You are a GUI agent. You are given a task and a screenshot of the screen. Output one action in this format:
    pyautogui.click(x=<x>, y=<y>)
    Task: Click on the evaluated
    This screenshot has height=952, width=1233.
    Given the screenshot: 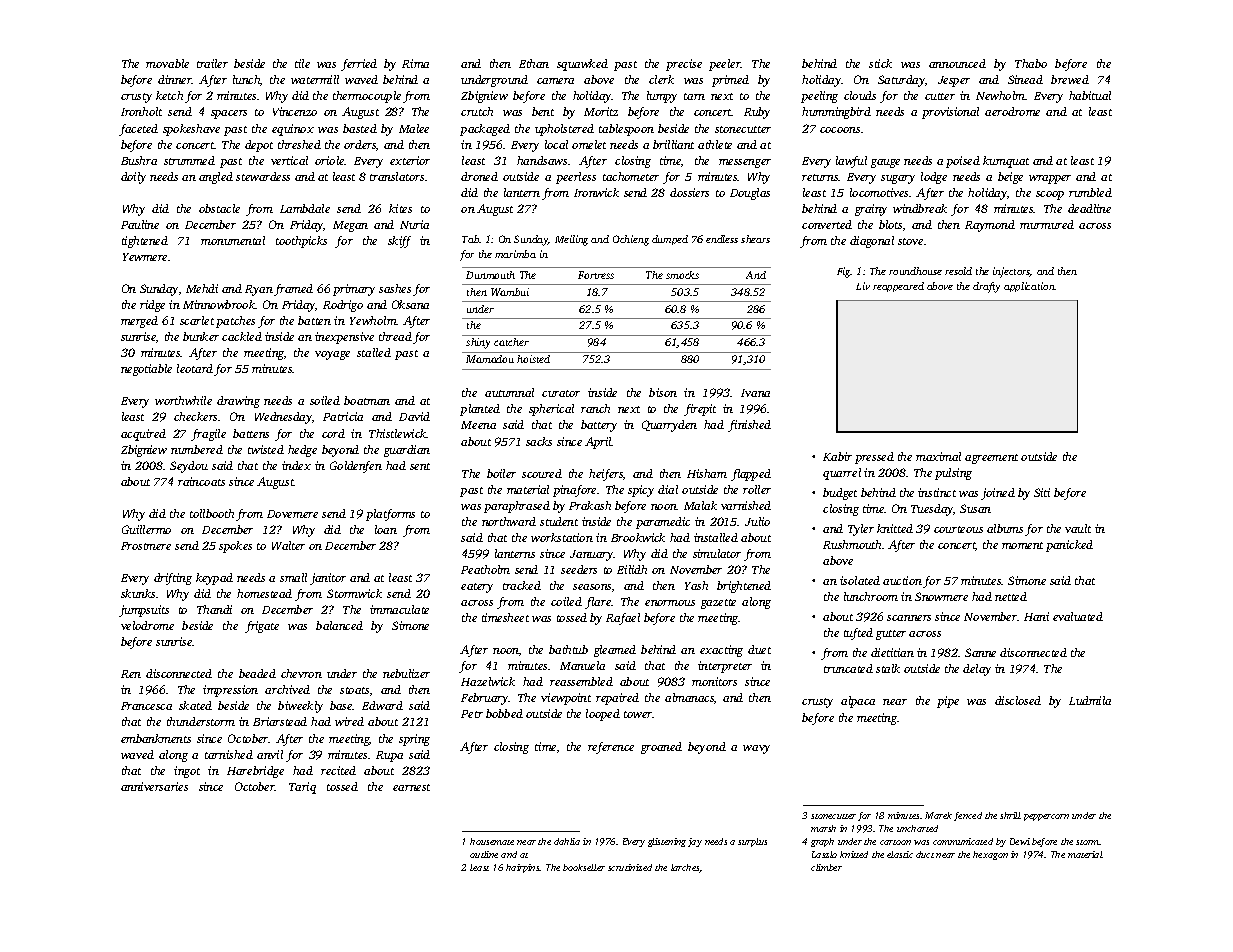 What is the action you would take?
    pyautogui.click(x=1078, y=616)
